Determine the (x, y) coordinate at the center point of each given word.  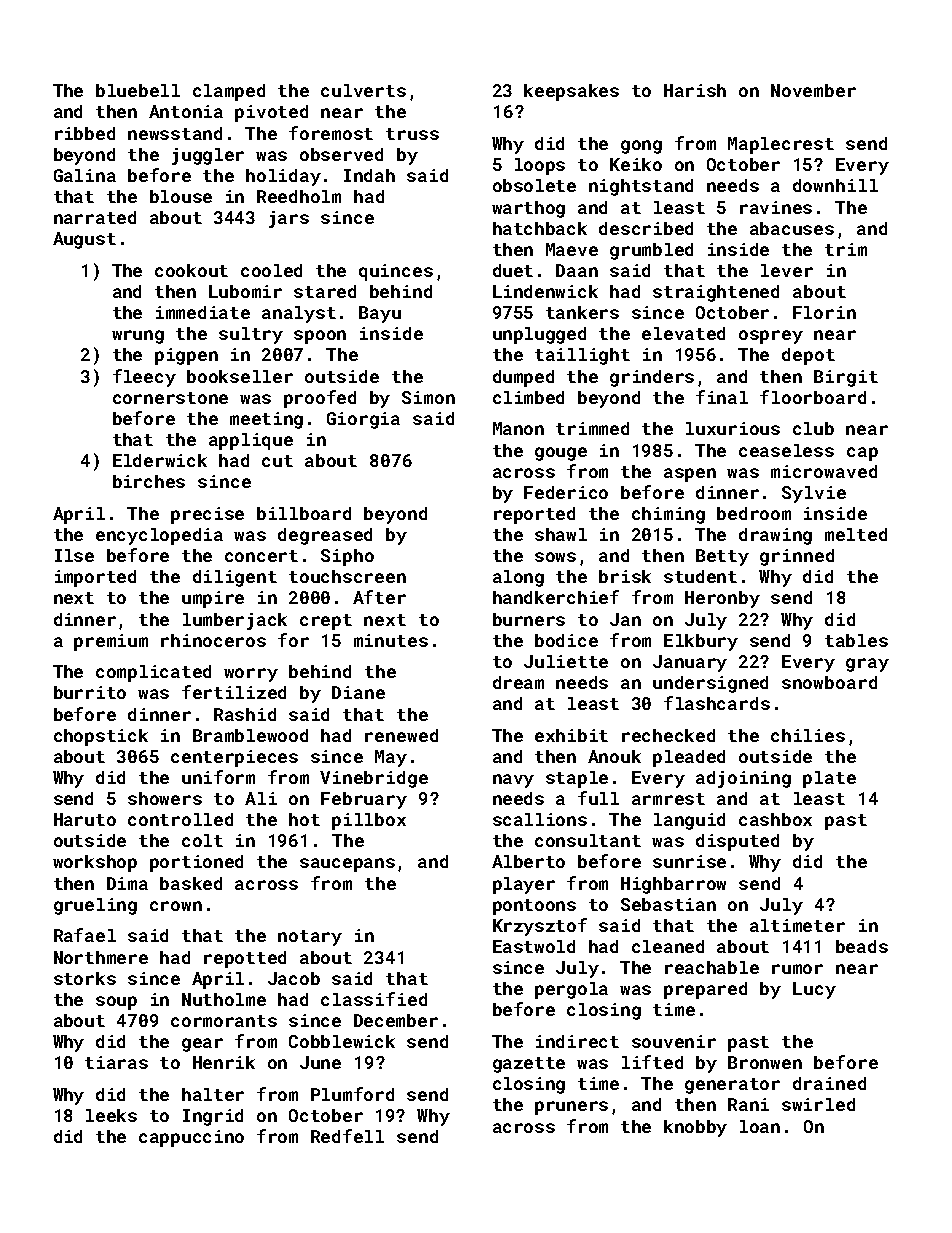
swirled (818, 1104)
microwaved (824, 471)
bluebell (138, 90)
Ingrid (213, 1117)
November (813, 90)
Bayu (380, 314)
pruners (571, 1108)
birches (149, 481)
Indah (369, 175)
